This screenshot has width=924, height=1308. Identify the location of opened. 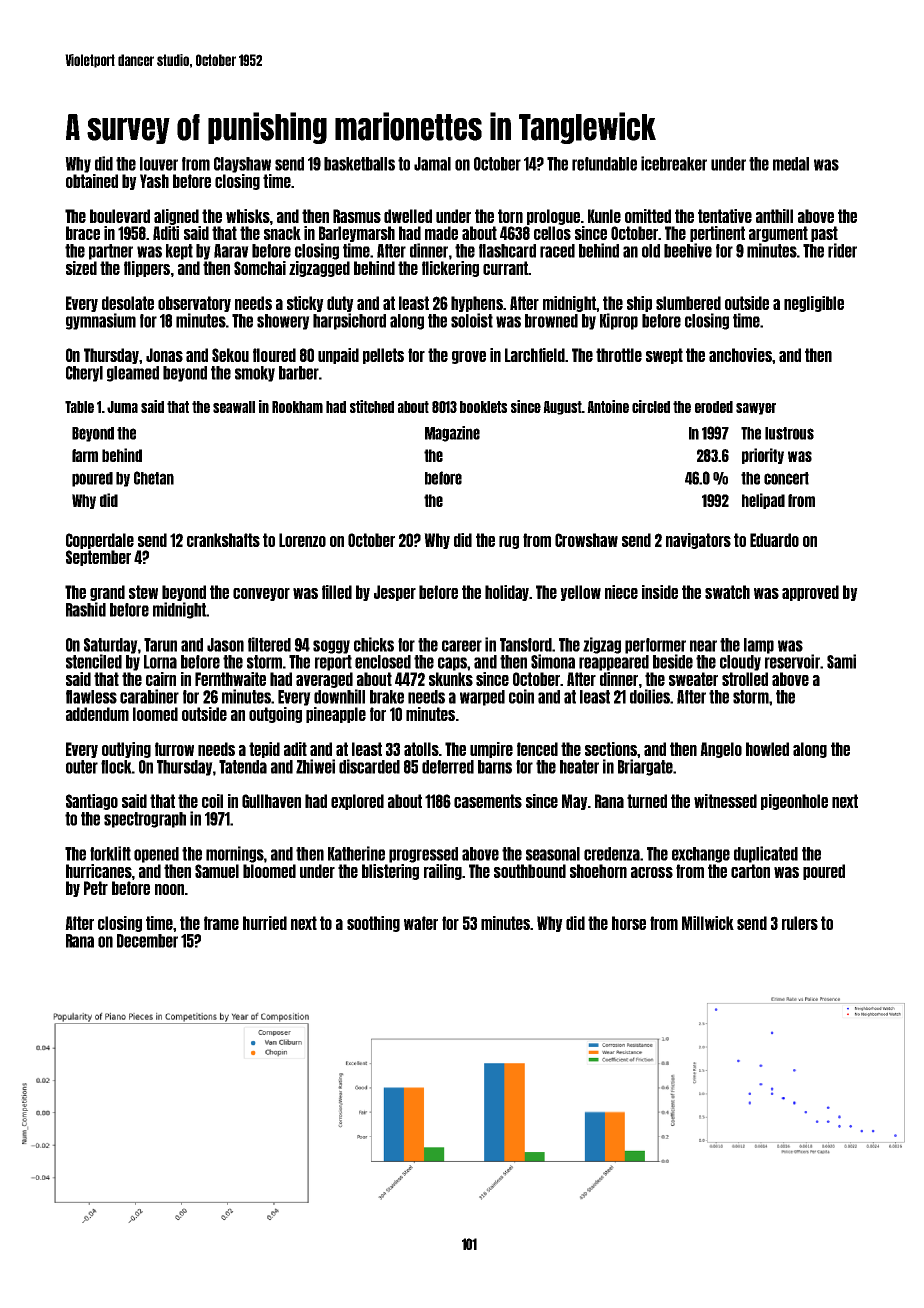
(156, 855).
